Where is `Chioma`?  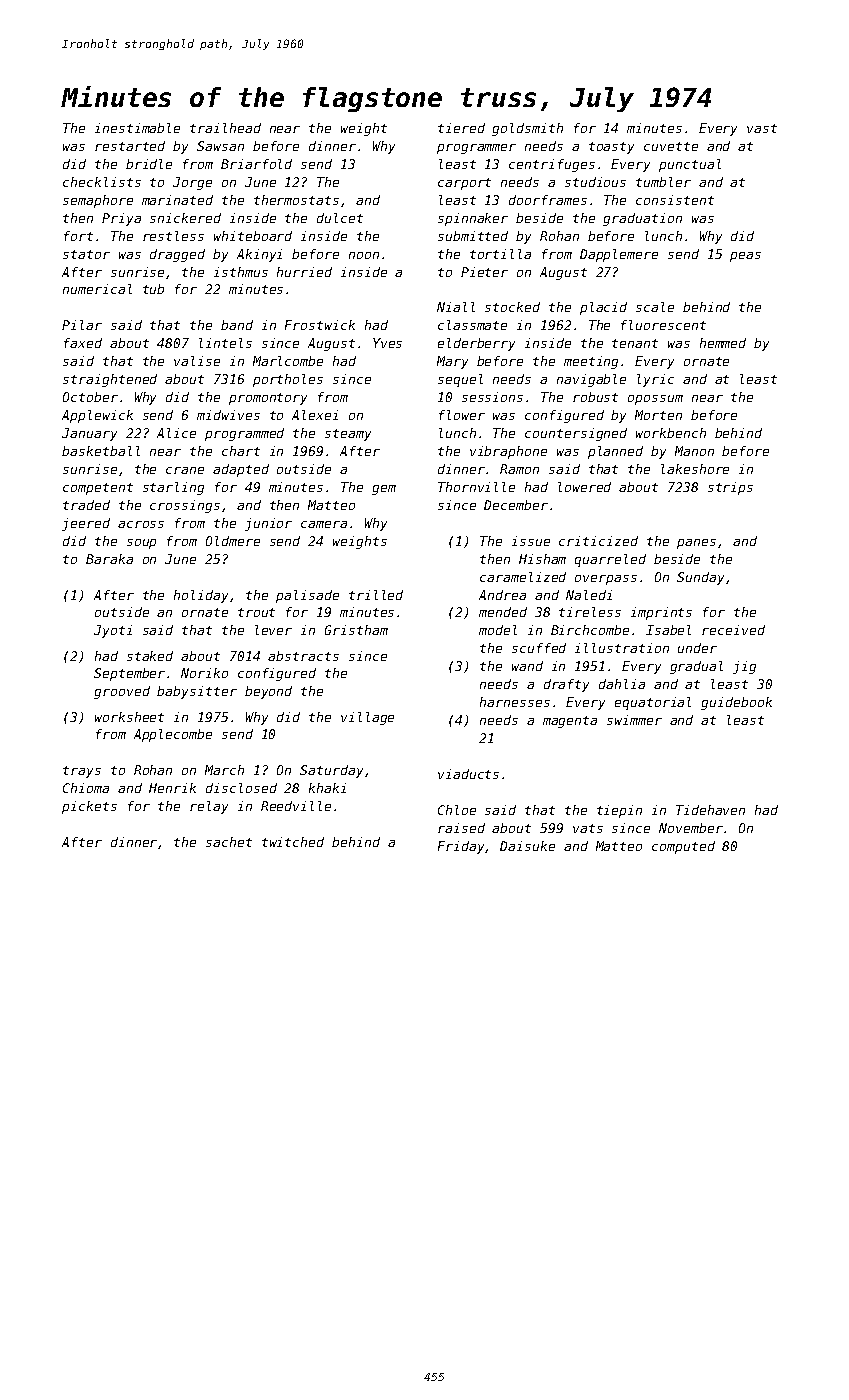 Chioma is located at coordinates (86, 788).
